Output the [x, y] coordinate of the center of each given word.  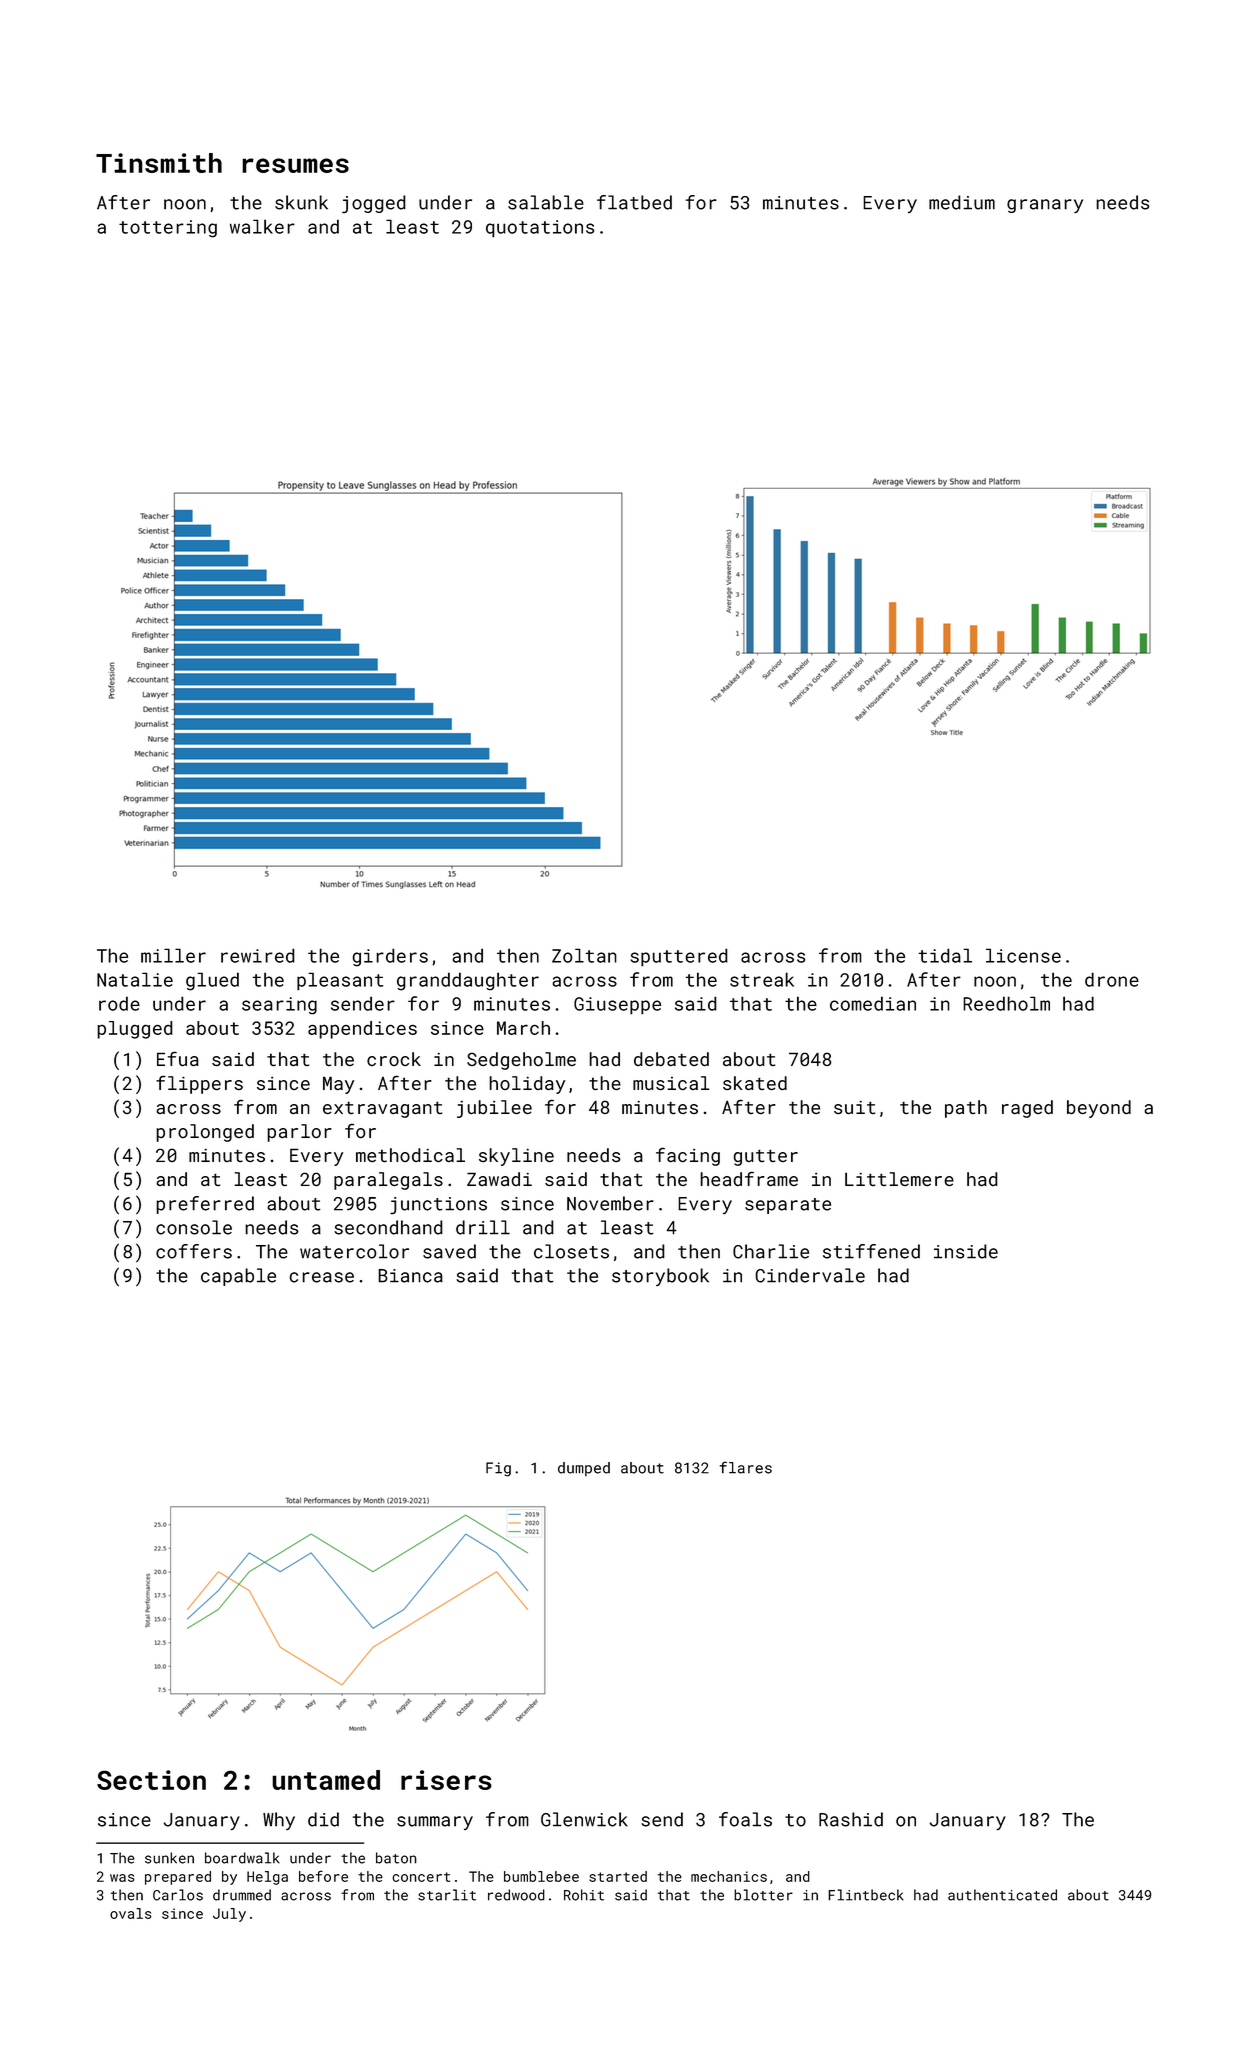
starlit [447, 1895]
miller [173, 955]
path [966, 1109]
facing [688, 1157]
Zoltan [584, 955]
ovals [131, 1913]
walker [262, 226]
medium [962, 202]
